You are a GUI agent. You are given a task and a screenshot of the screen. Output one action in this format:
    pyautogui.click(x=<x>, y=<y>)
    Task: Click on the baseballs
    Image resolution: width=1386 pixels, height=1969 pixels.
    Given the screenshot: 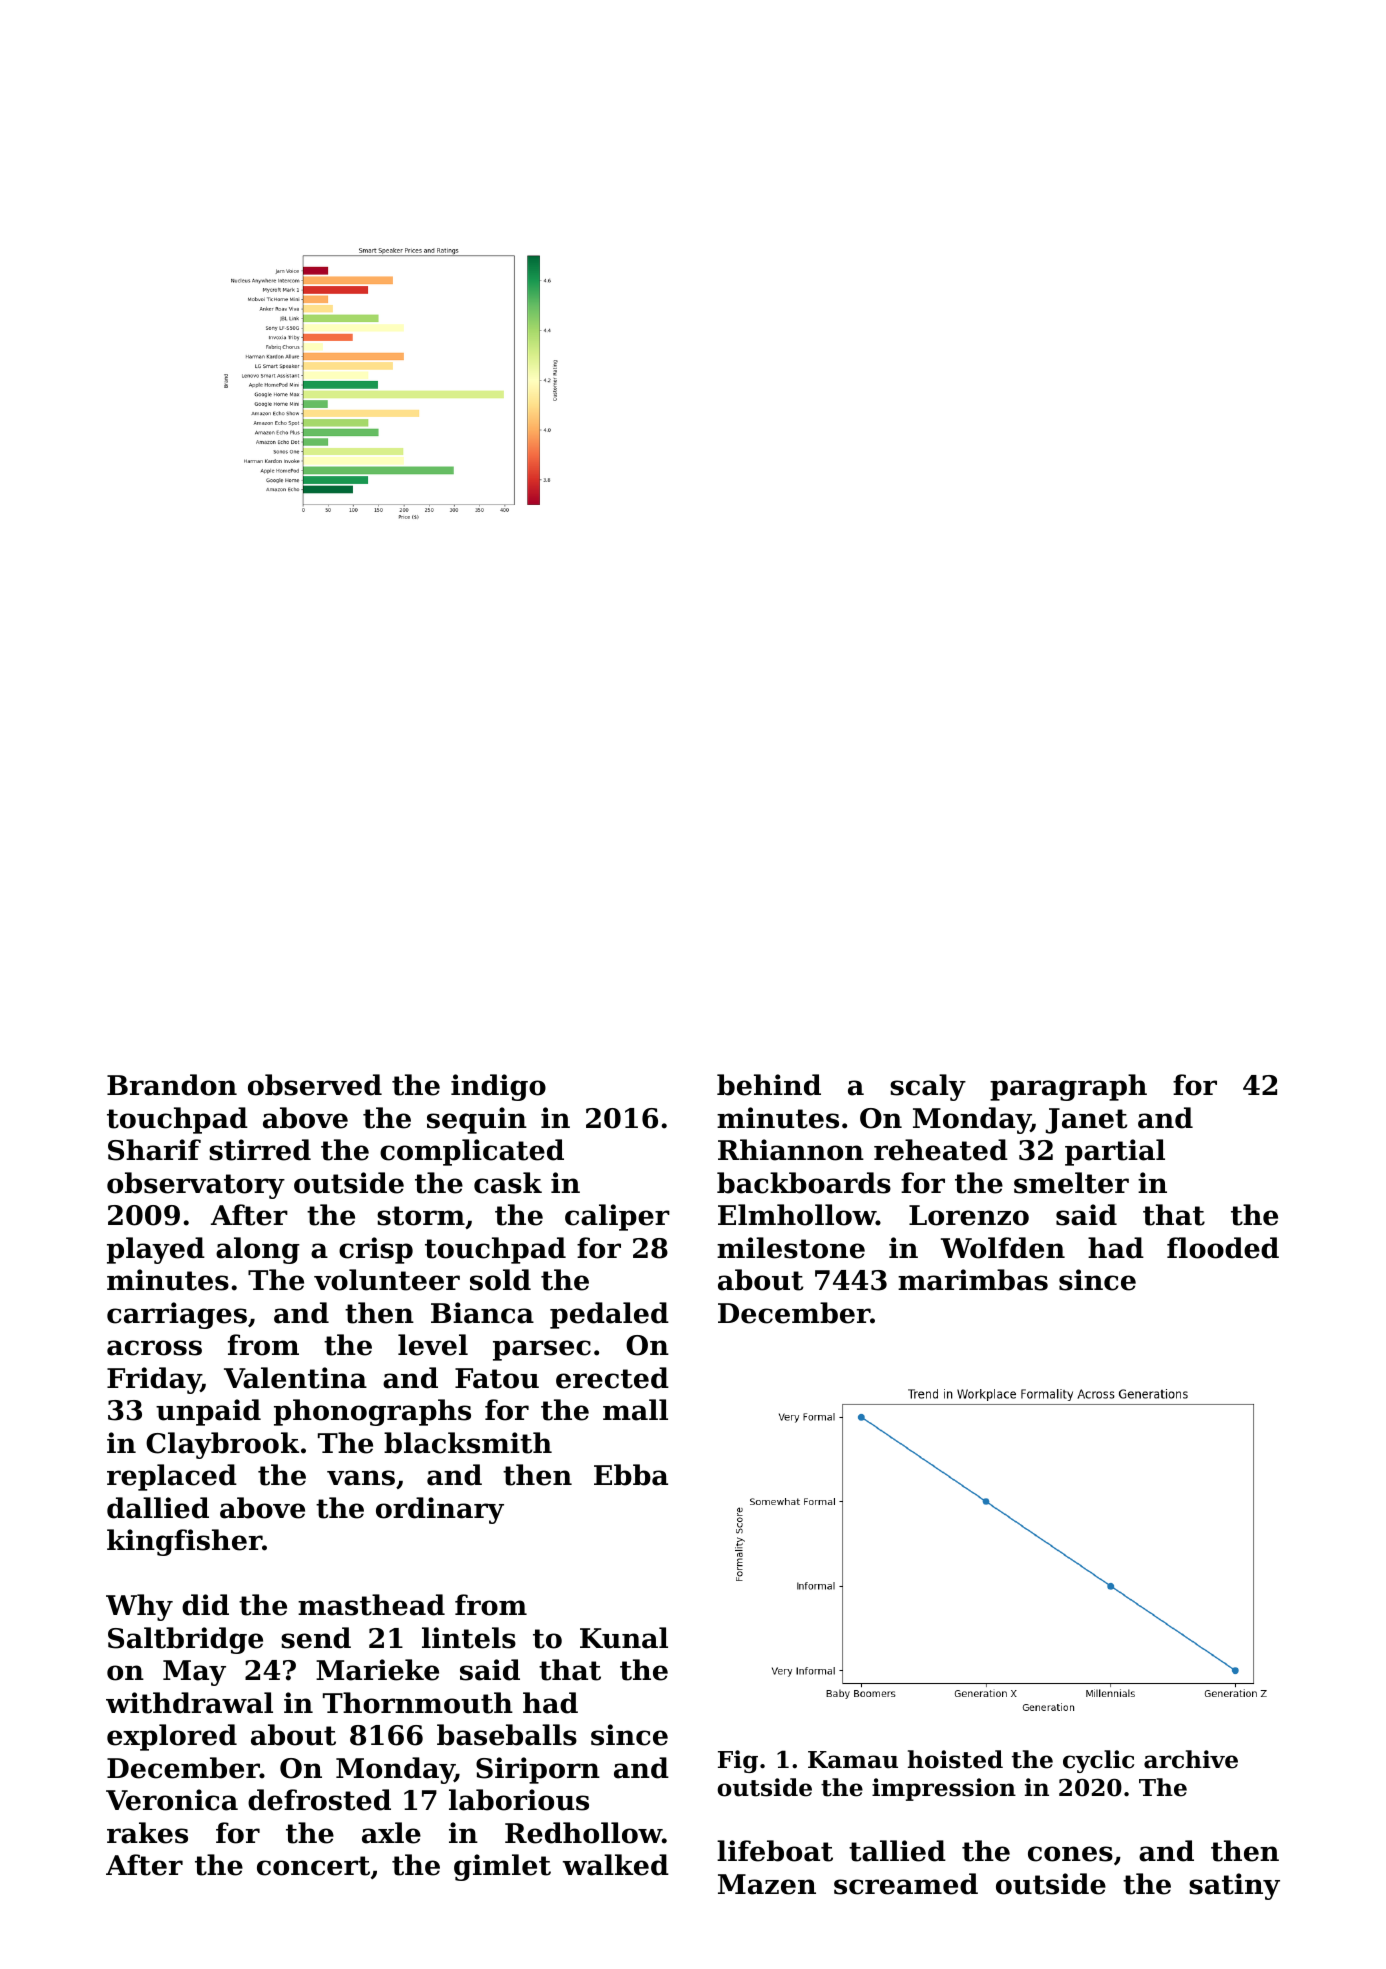 What is the action you would take?
    pyautogui.click(x=507, y=1735)
